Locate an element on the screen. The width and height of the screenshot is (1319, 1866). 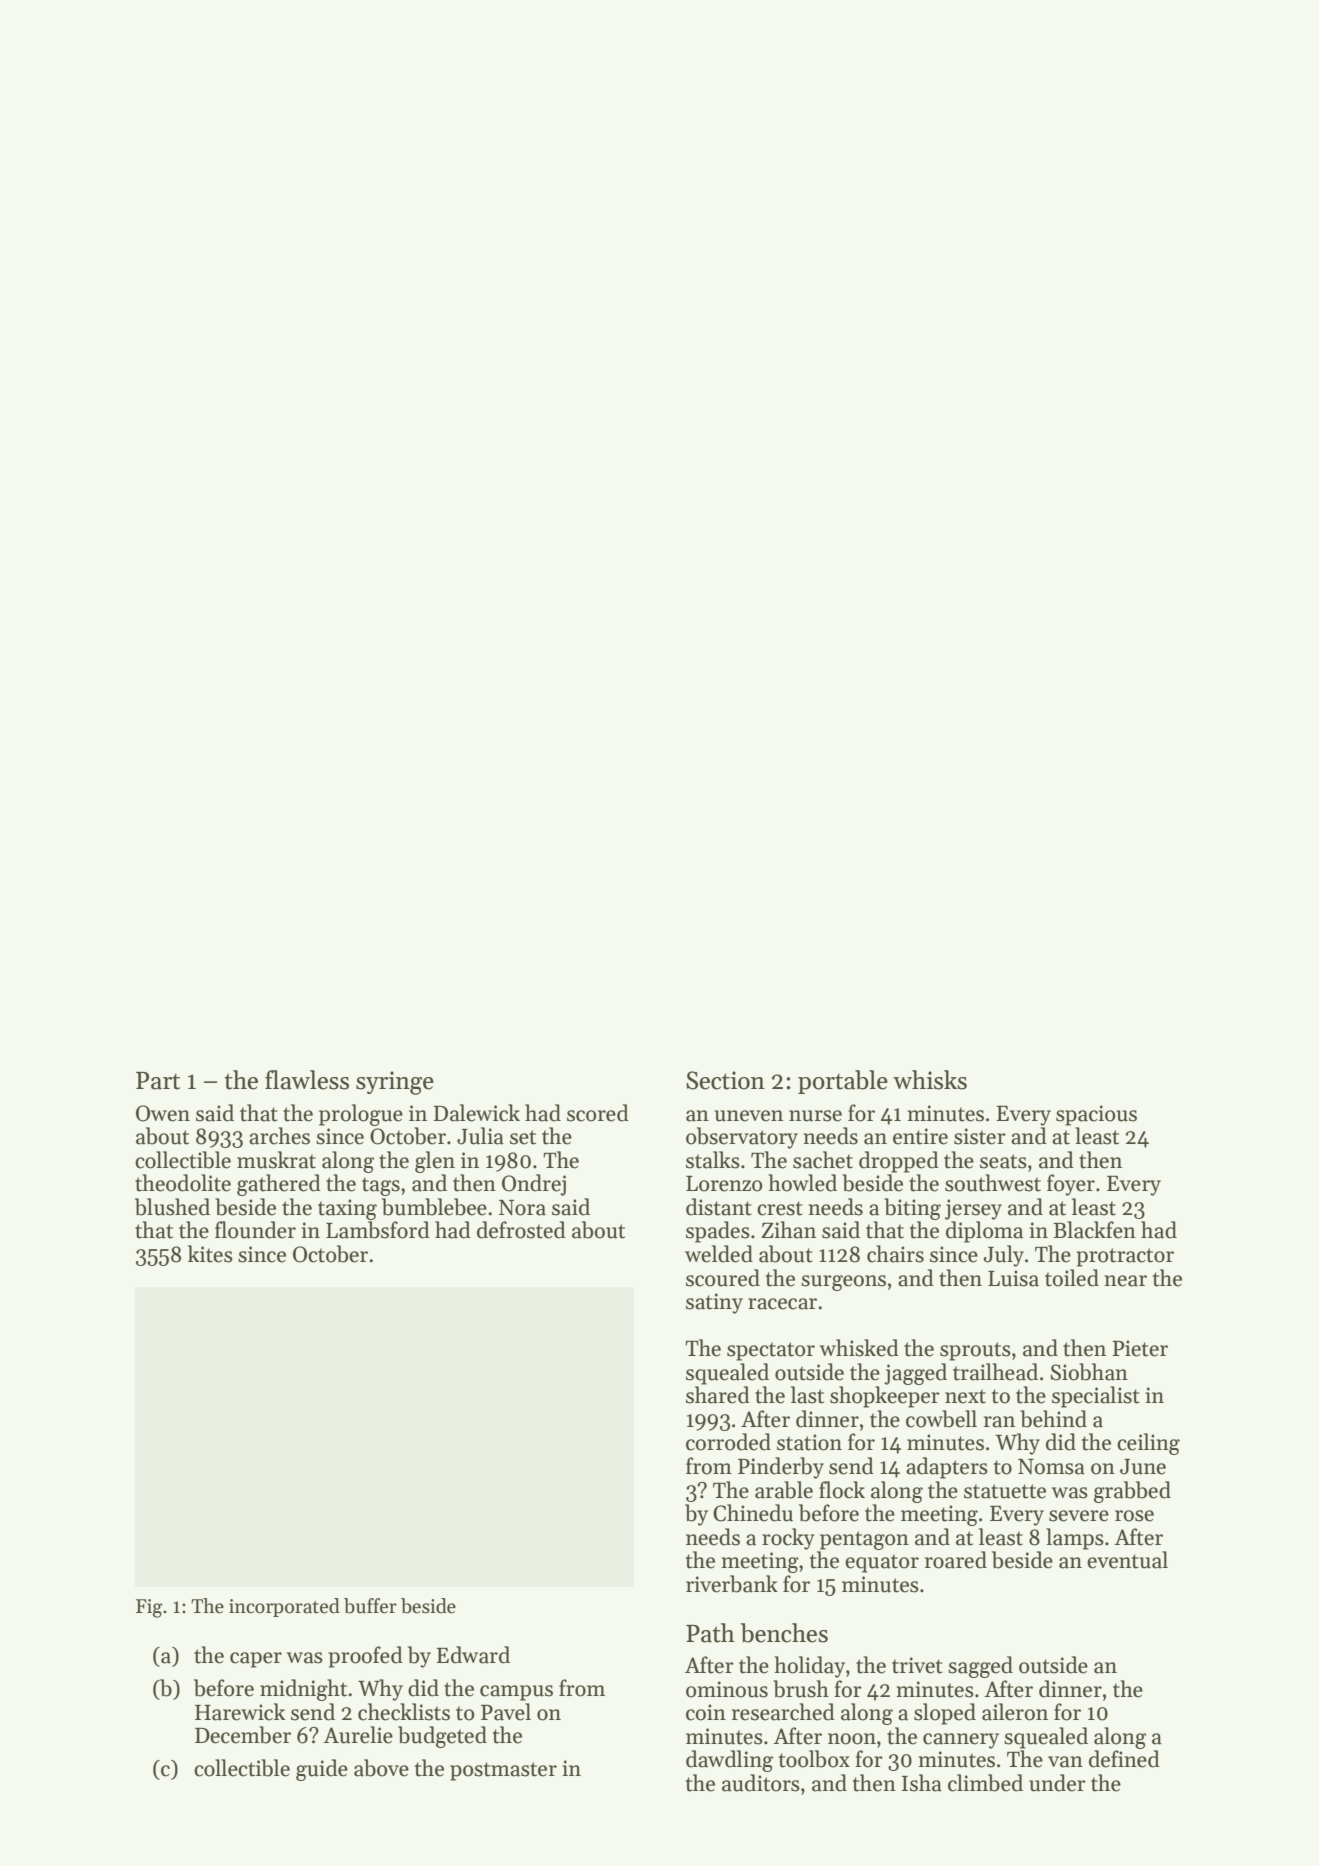
entire is located at coordinates (920, 1136).
